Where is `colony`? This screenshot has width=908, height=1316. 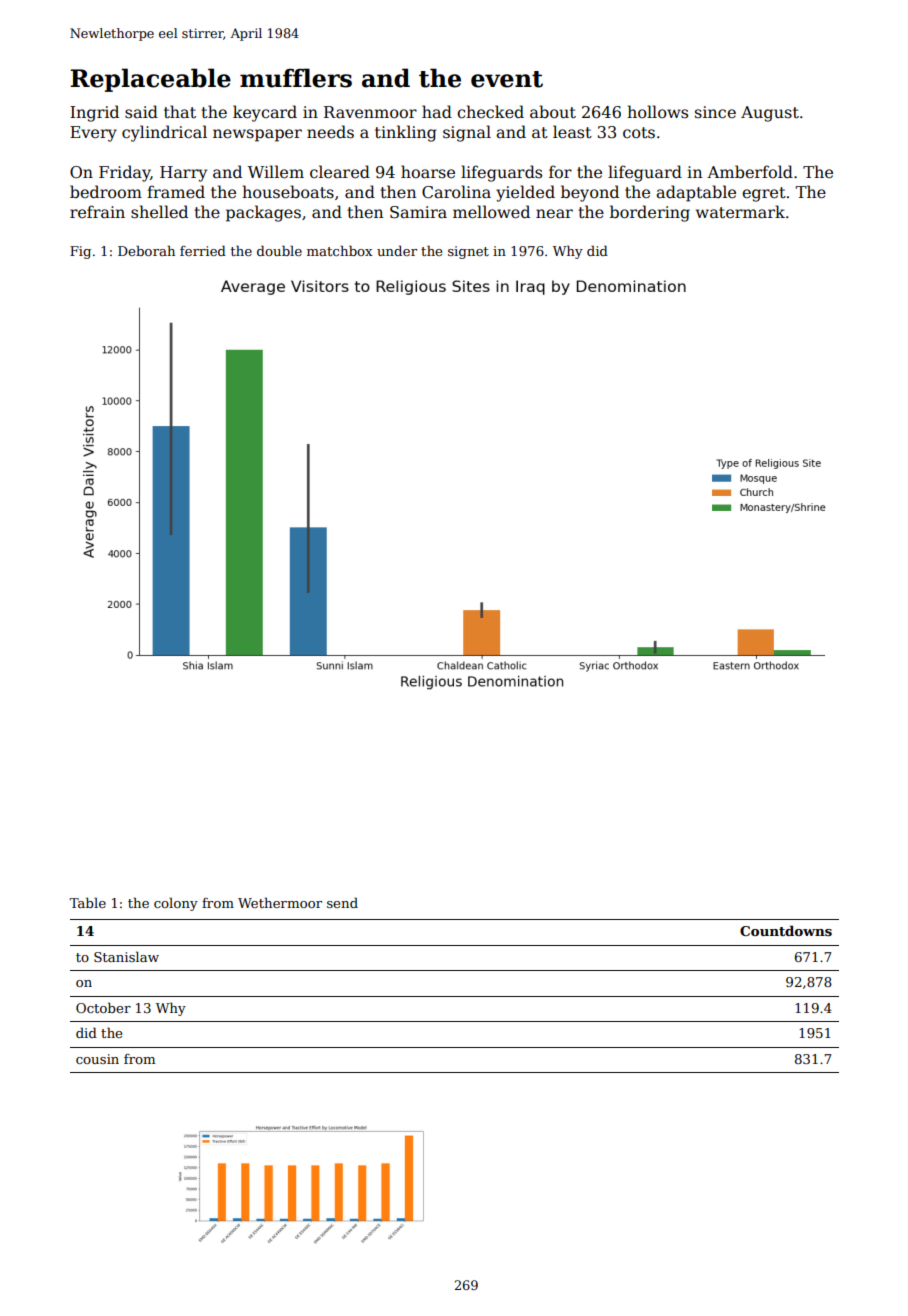 colony is located at coordinates (176, 904).
